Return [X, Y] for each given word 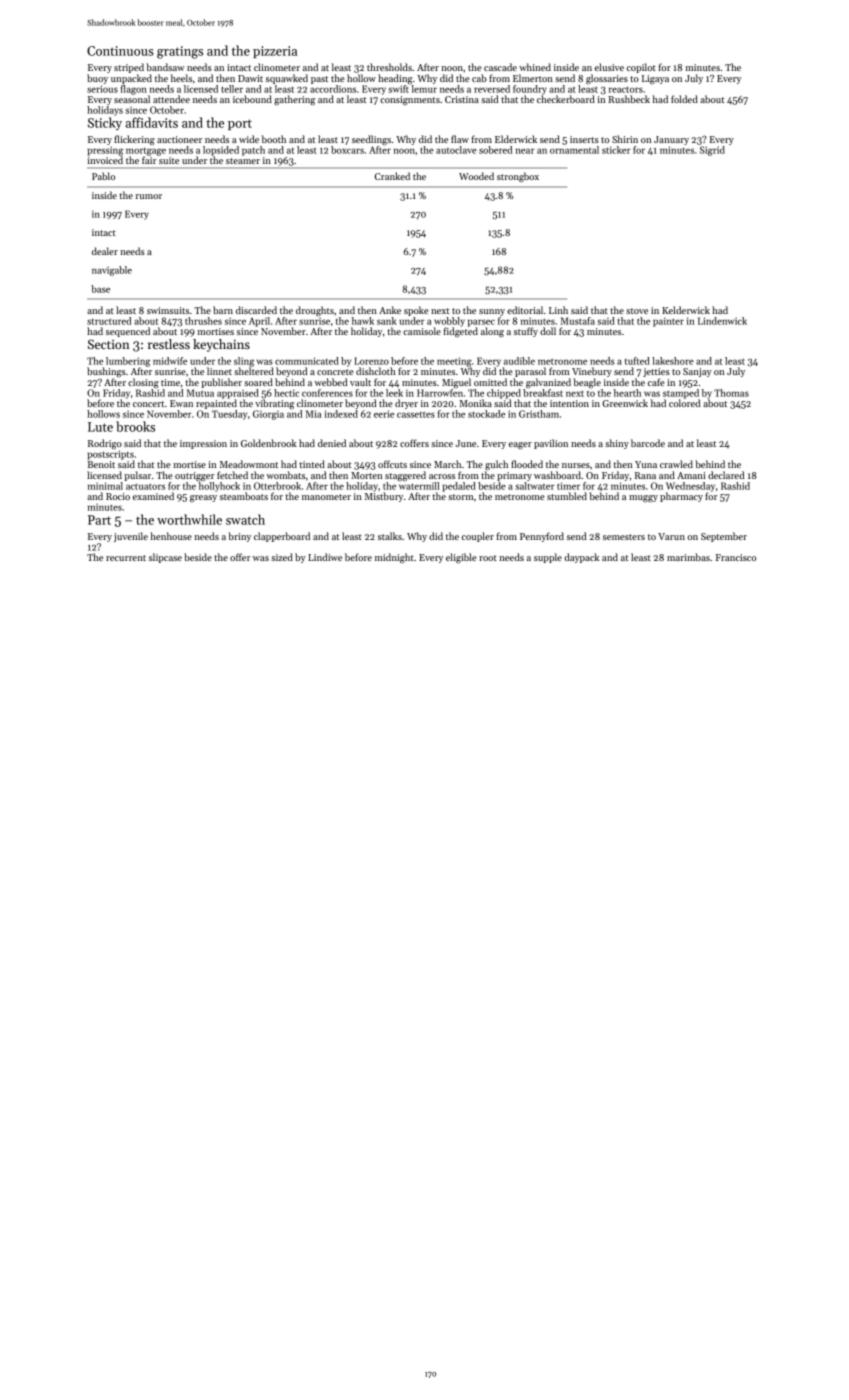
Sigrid [712, 151]
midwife [170, 361]
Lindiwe [325, 557]
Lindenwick [722, 321]
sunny [492, 312]
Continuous [120, 51]
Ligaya [655, 80]
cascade [500, 67]
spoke [416, 311]
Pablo [103, 176]
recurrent [126, 558]
